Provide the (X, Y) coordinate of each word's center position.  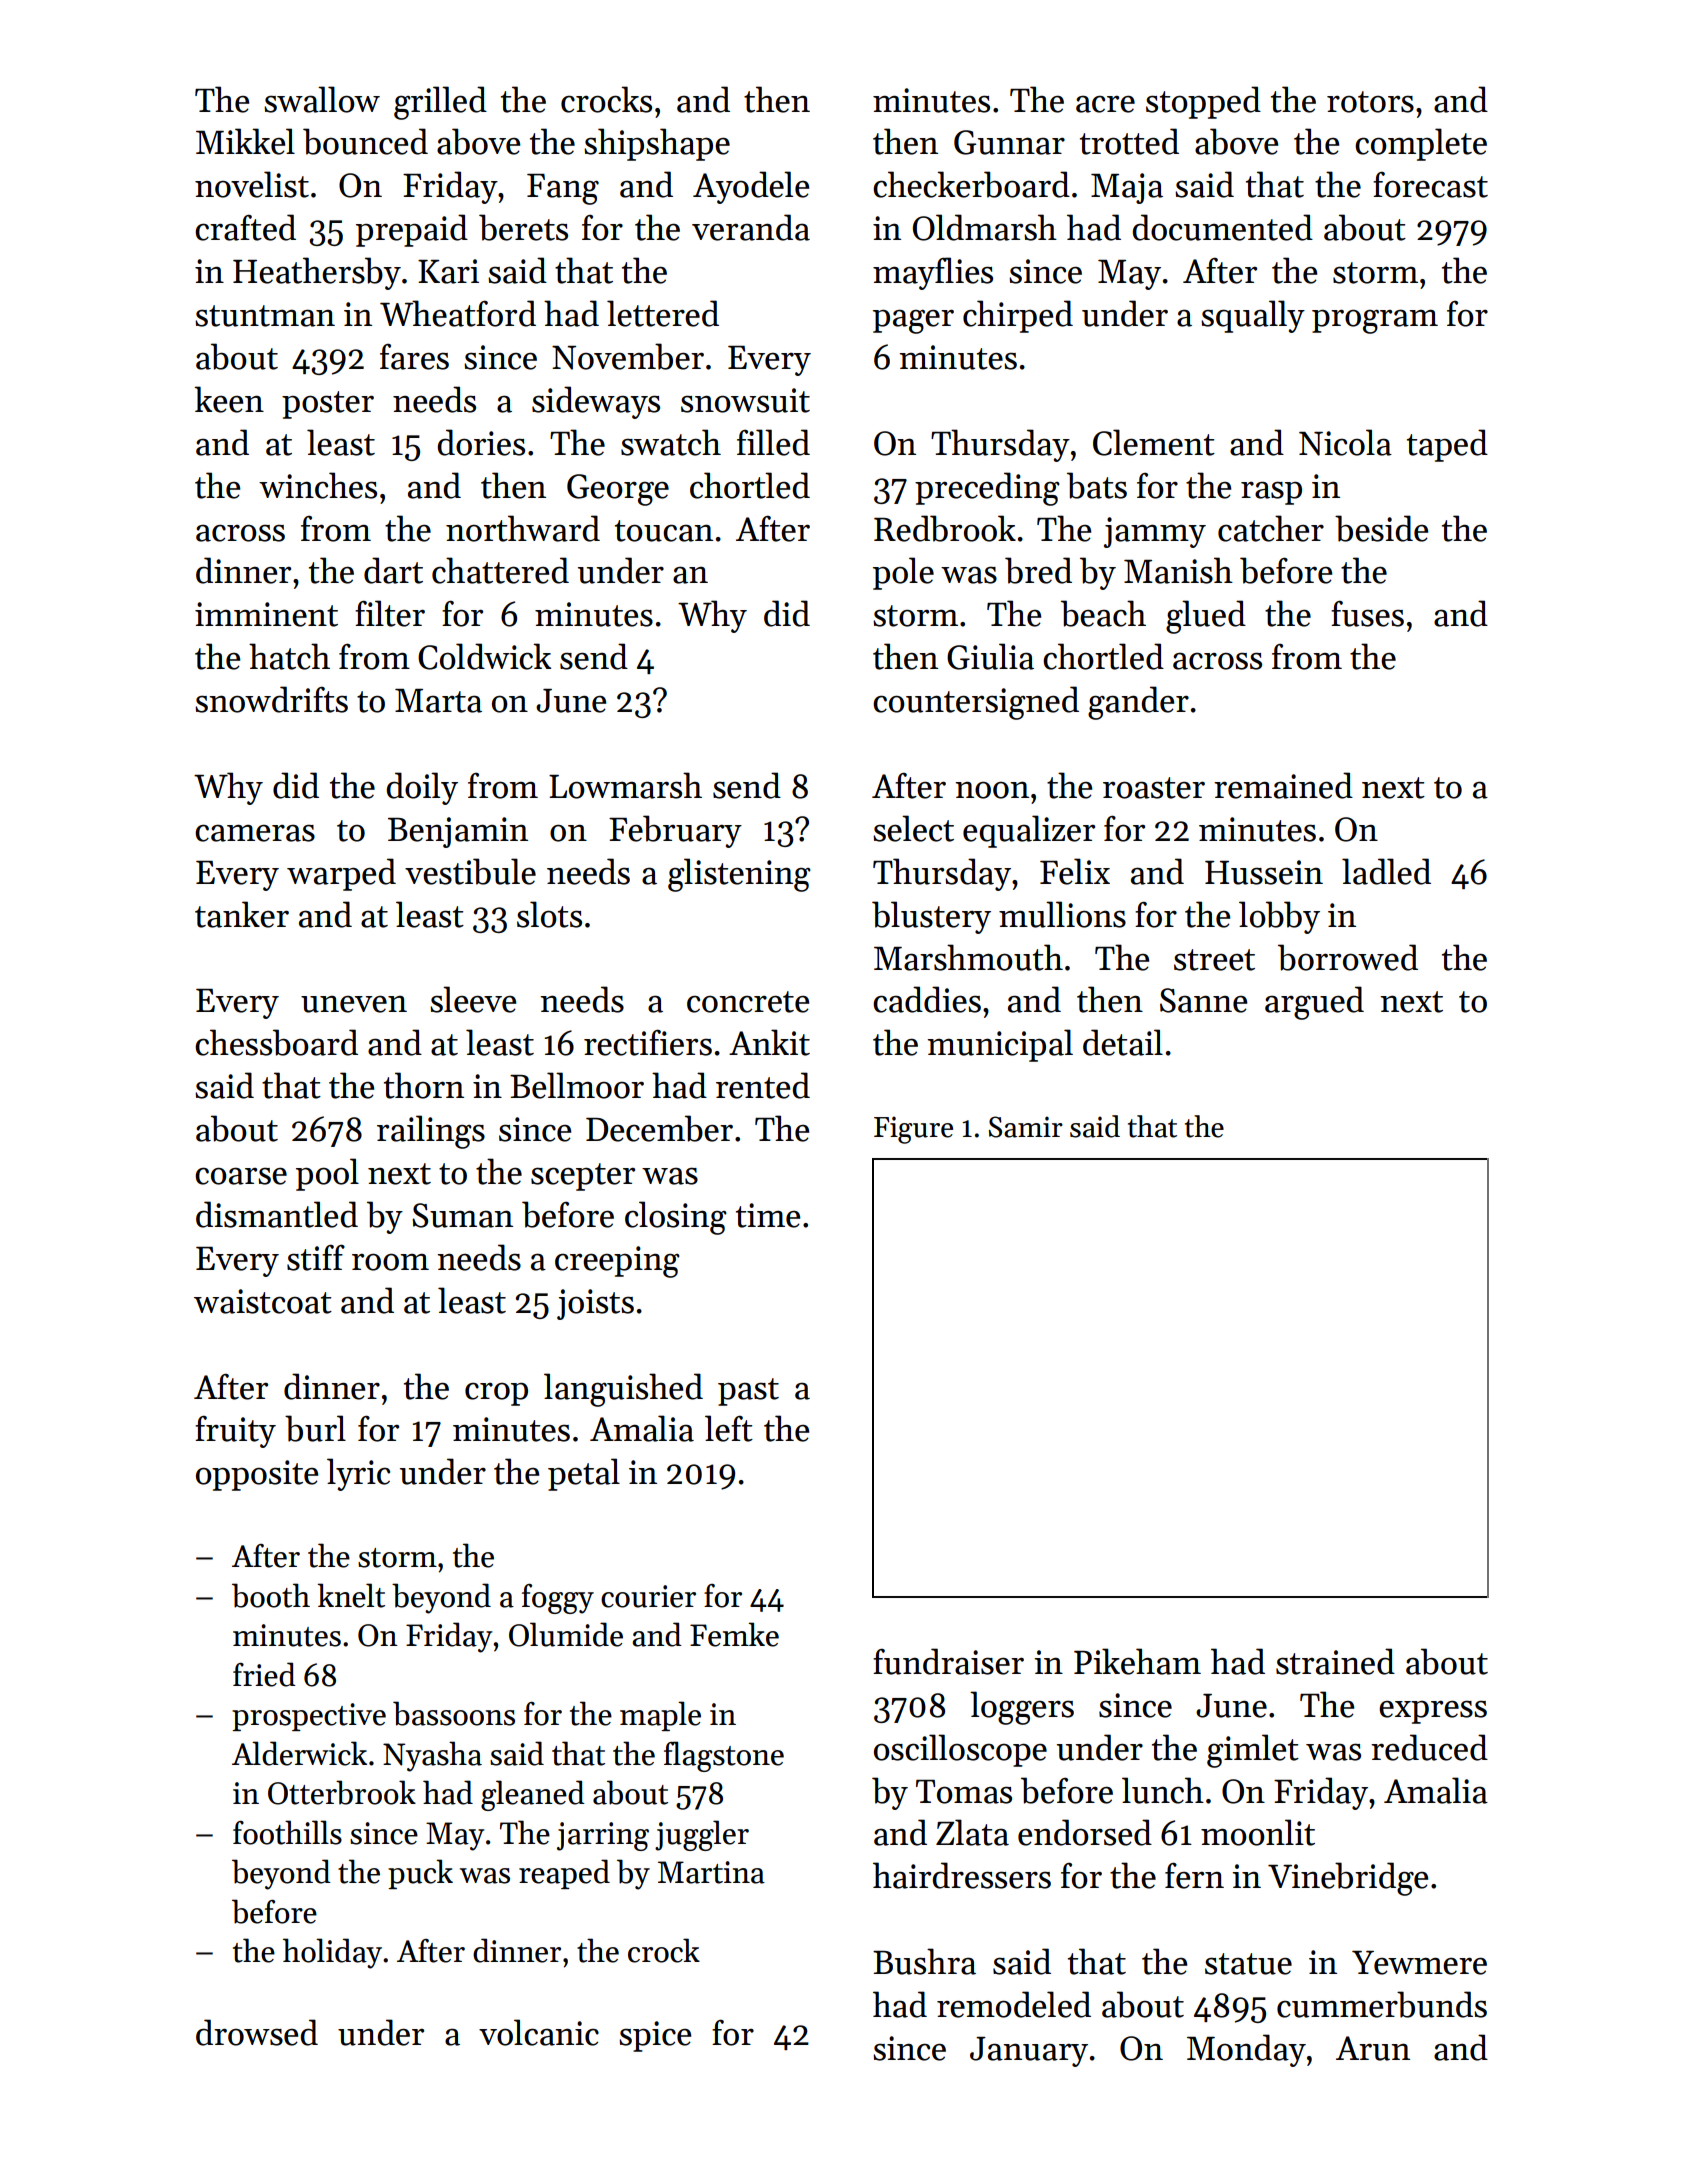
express (1433, 1712)
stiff (316, 1257)
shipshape (657, 144)
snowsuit (745, 400)
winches (318, 485)
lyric (358, 1474)
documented (1222, 227)
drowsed (257, 2032)
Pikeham (1137, 1661)
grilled (440, 103)
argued (1314, 1003)
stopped (1203, 102)
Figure (913, 1130)
